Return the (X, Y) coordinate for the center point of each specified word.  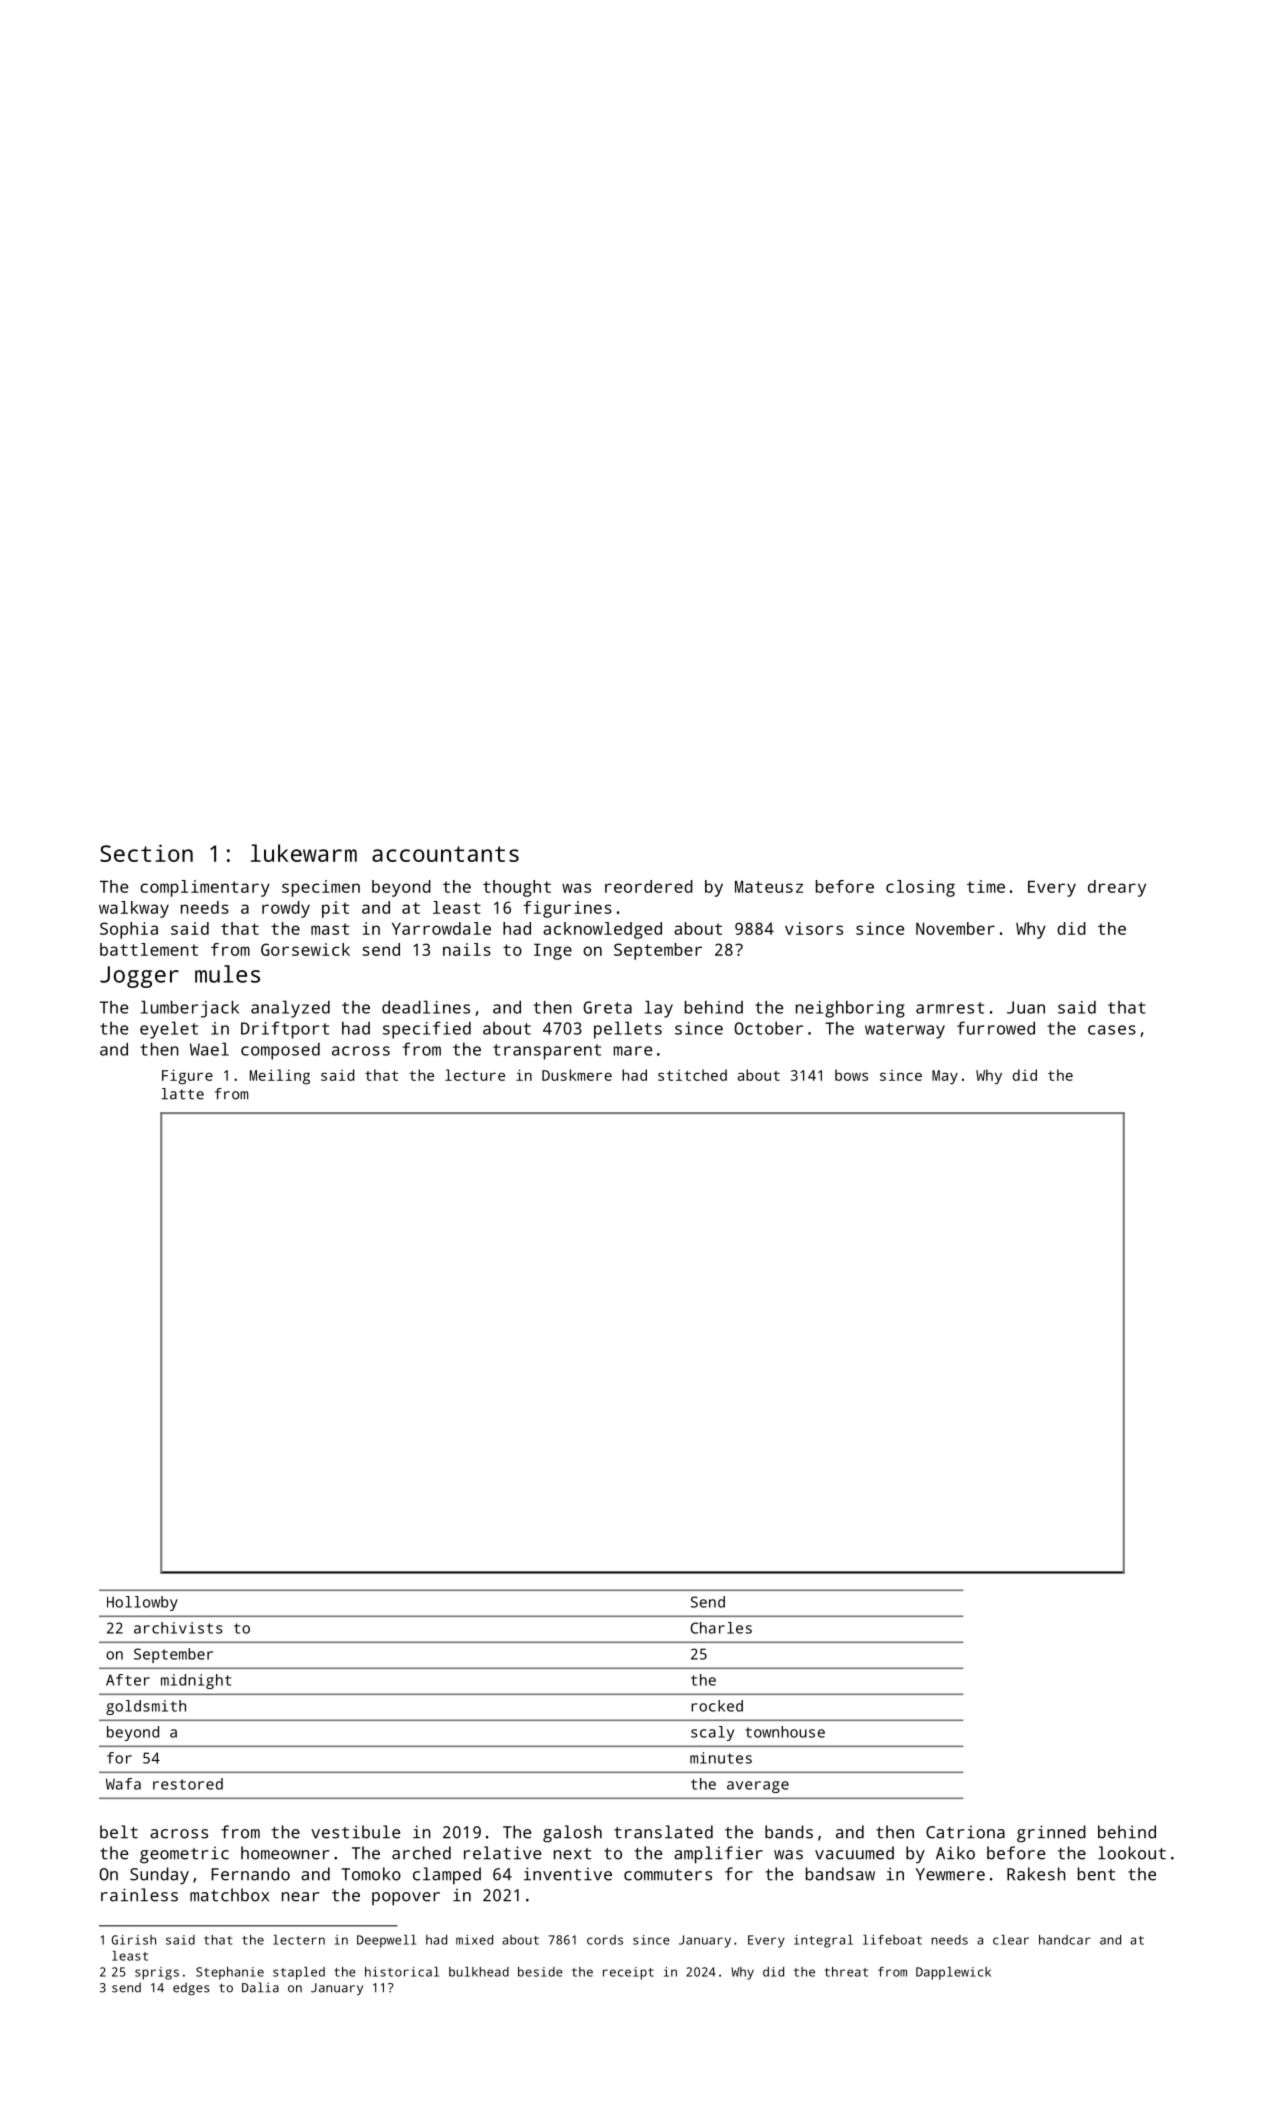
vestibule (355, 1832)
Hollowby (142, 1603)
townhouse (785, 1732)
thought (517, 888)
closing (920, 888)
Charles (721, 1628)
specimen (321, 888)
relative (502, 1853)
